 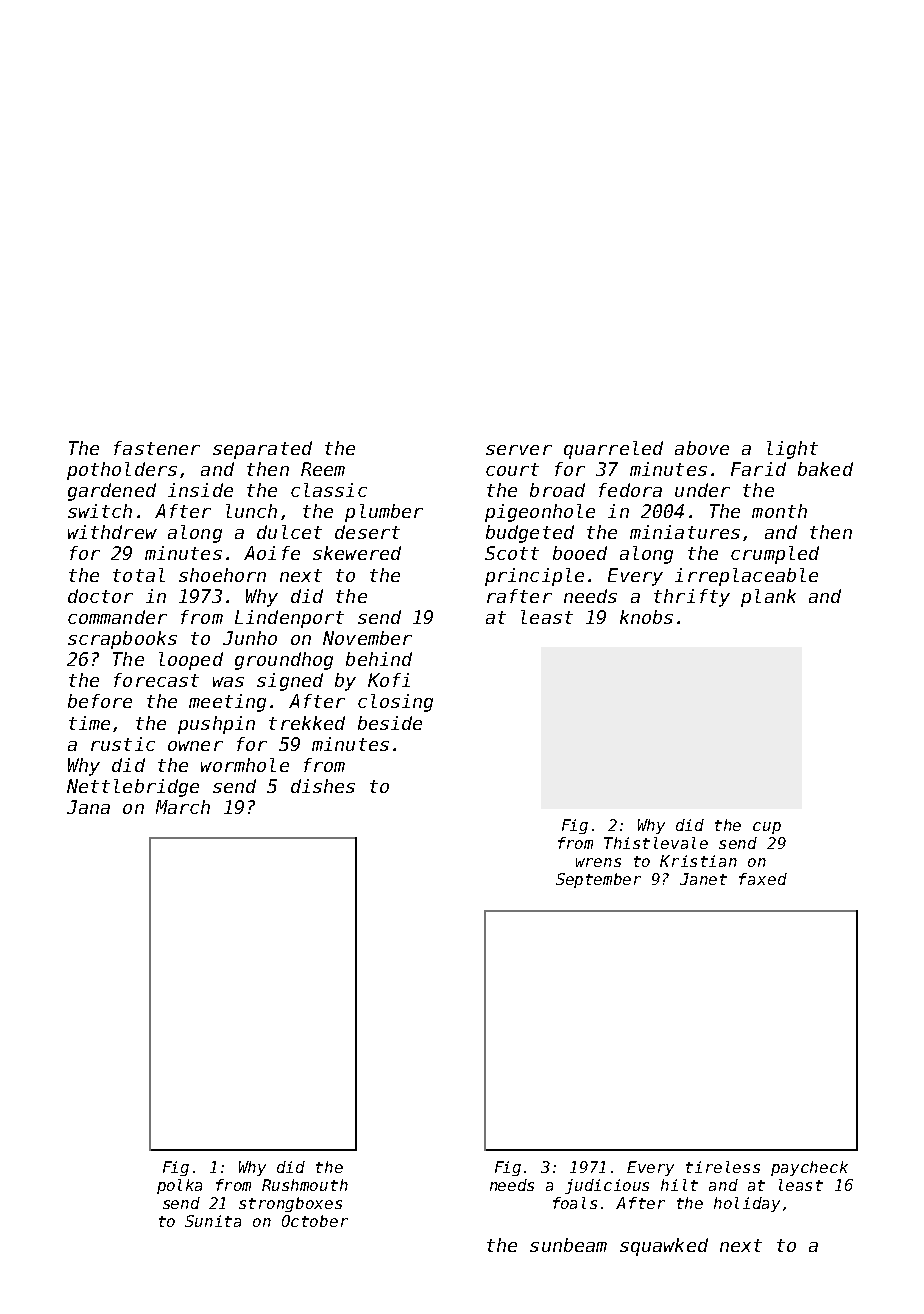 What do you see at coordinates (723, 1167) in the screenshot?
I see `tireless` at bounding box center [723, 1167].
